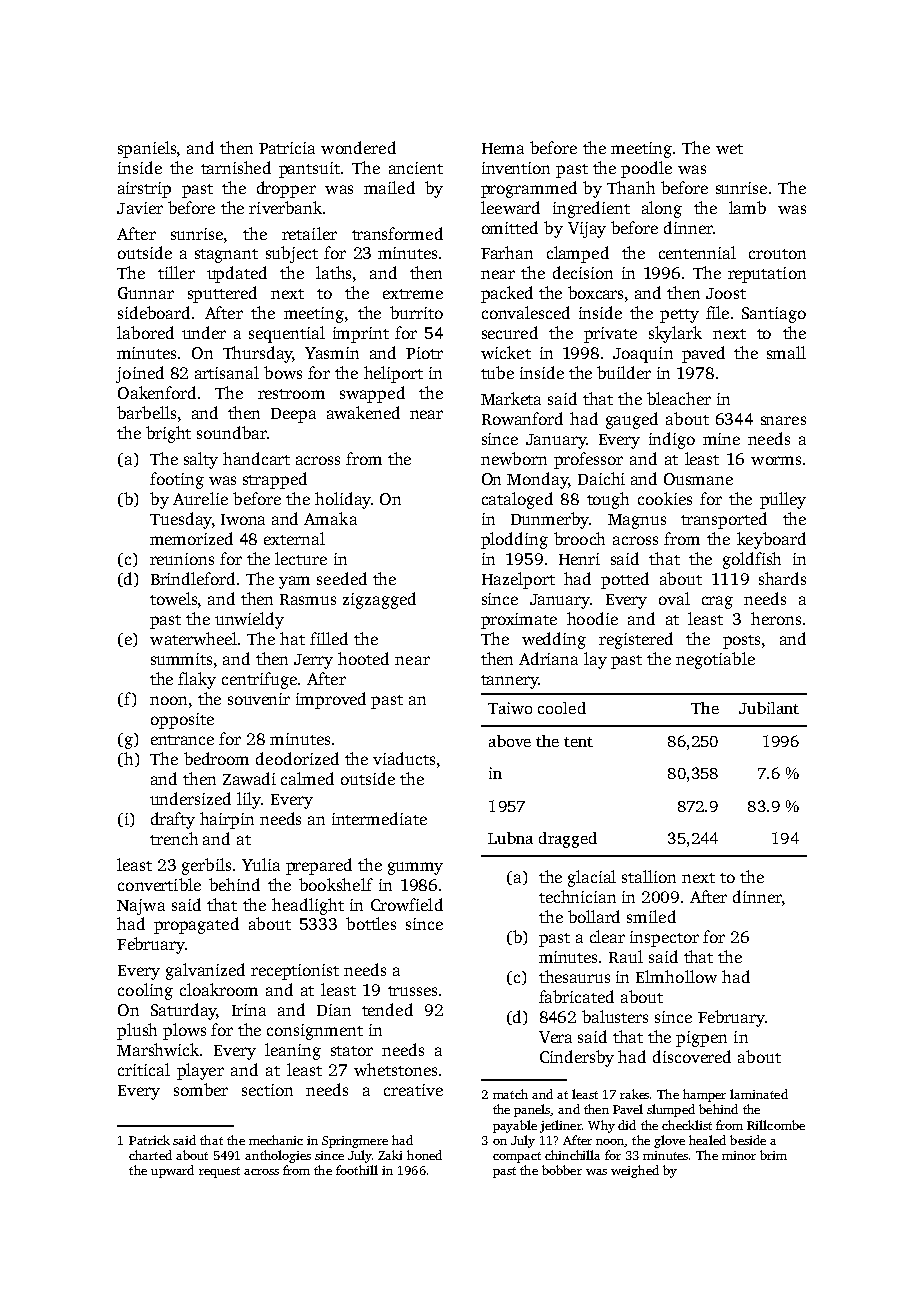 The width and height of the screenshot is (924, 1311). I want to click on tiller, so click(176, 272).
